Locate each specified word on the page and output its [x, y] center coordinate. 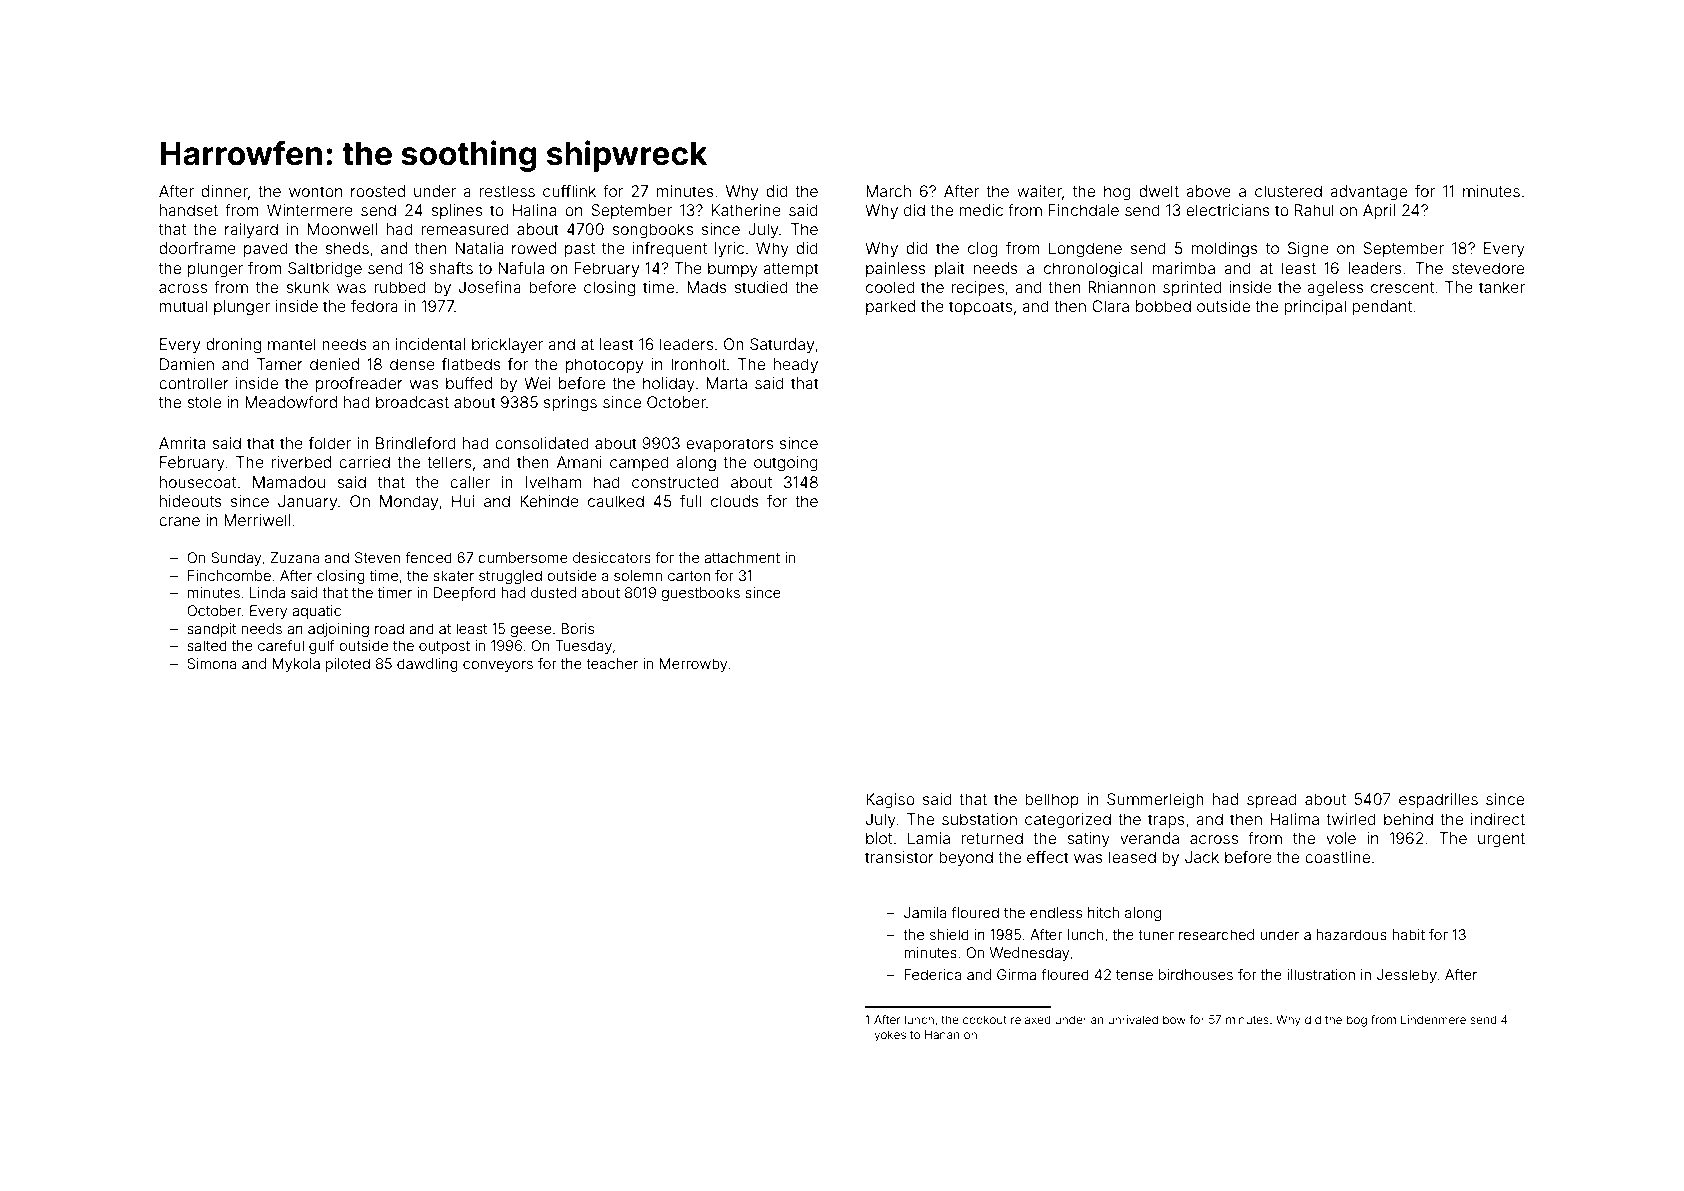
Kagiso [890, 801]
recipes [977, 288]
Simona [212, 663]
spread [1272, 800]
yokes [890, 1036]
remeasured [465, 229]
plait [950, 269]
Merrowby [693, 665]
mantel [292, 344]
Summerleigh [1155, 801]
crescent [1402, 287]
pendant [1382, 307]
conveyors [498, 666]
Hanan [942, 1034]
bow [1174, 1019]
